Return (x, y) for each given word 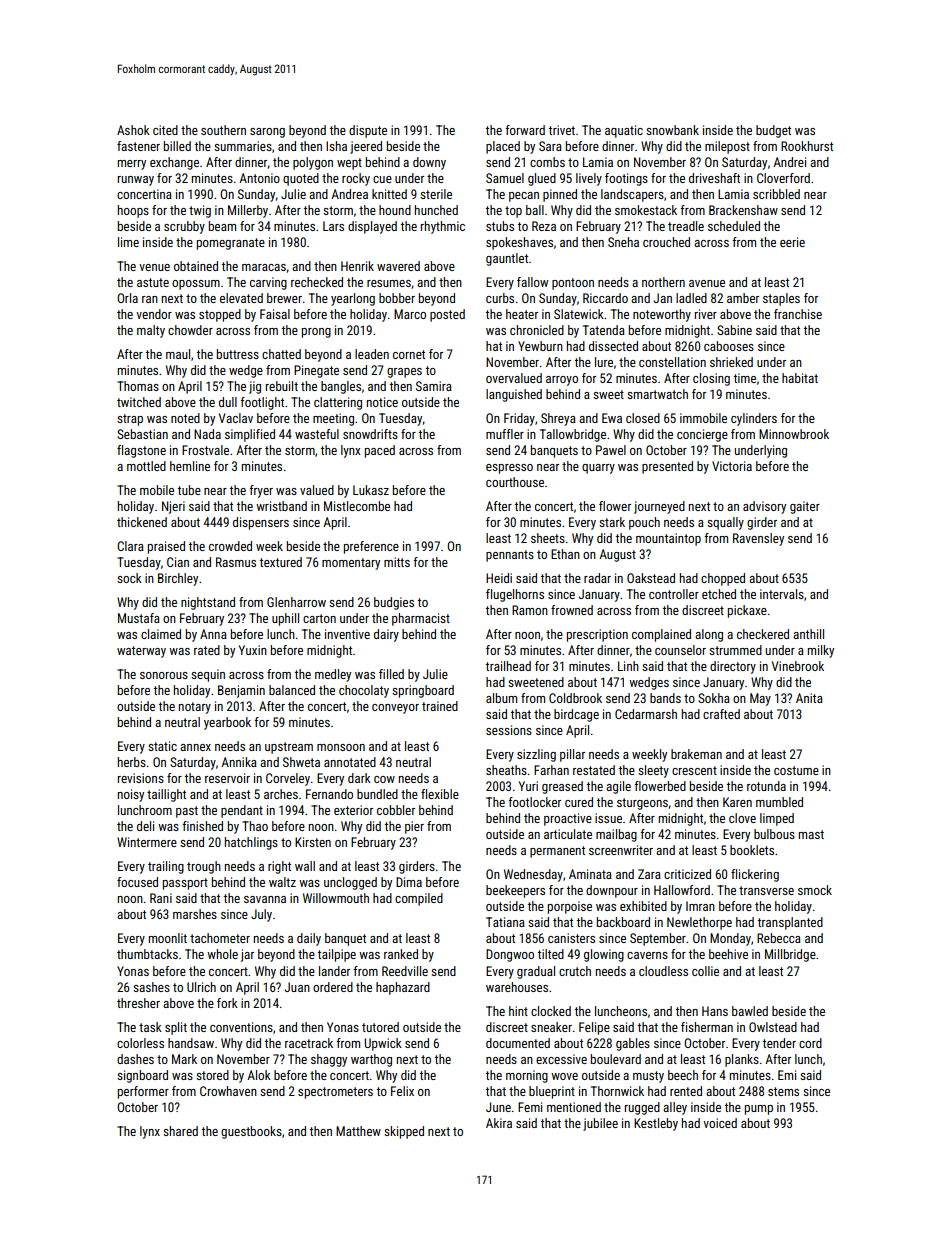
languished (514, 395)
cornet (409, 354)
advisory (764, 507)
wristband (281, 506)
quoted (301, 179)
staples (781, 299)
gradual (536, 972)
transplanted (790, 923)
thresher (138, 1003)
